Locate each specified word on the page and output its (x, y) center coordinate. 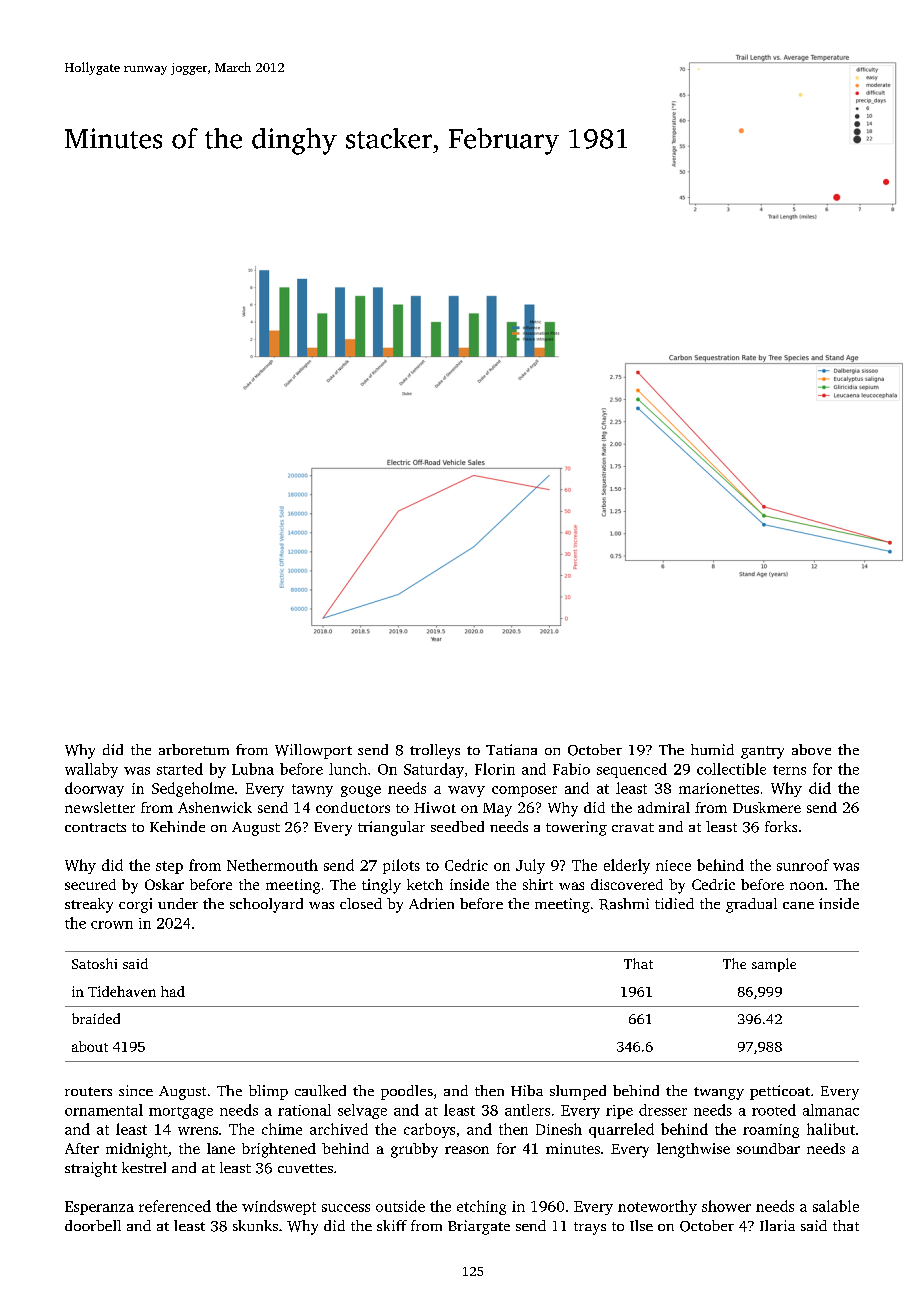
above (811, 749)
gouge (361, 791)
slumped (578, 1092)
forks (781, 826)
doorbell (93, 1225)
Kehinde (177, 826)
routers (88, 1091)
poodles (407, 1092)
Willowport (313, 751)
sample (774, 965)
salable (836, 1206)
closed (361, 903)
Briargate (479, 1227)
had (173, 991)
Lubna (253, 769)
